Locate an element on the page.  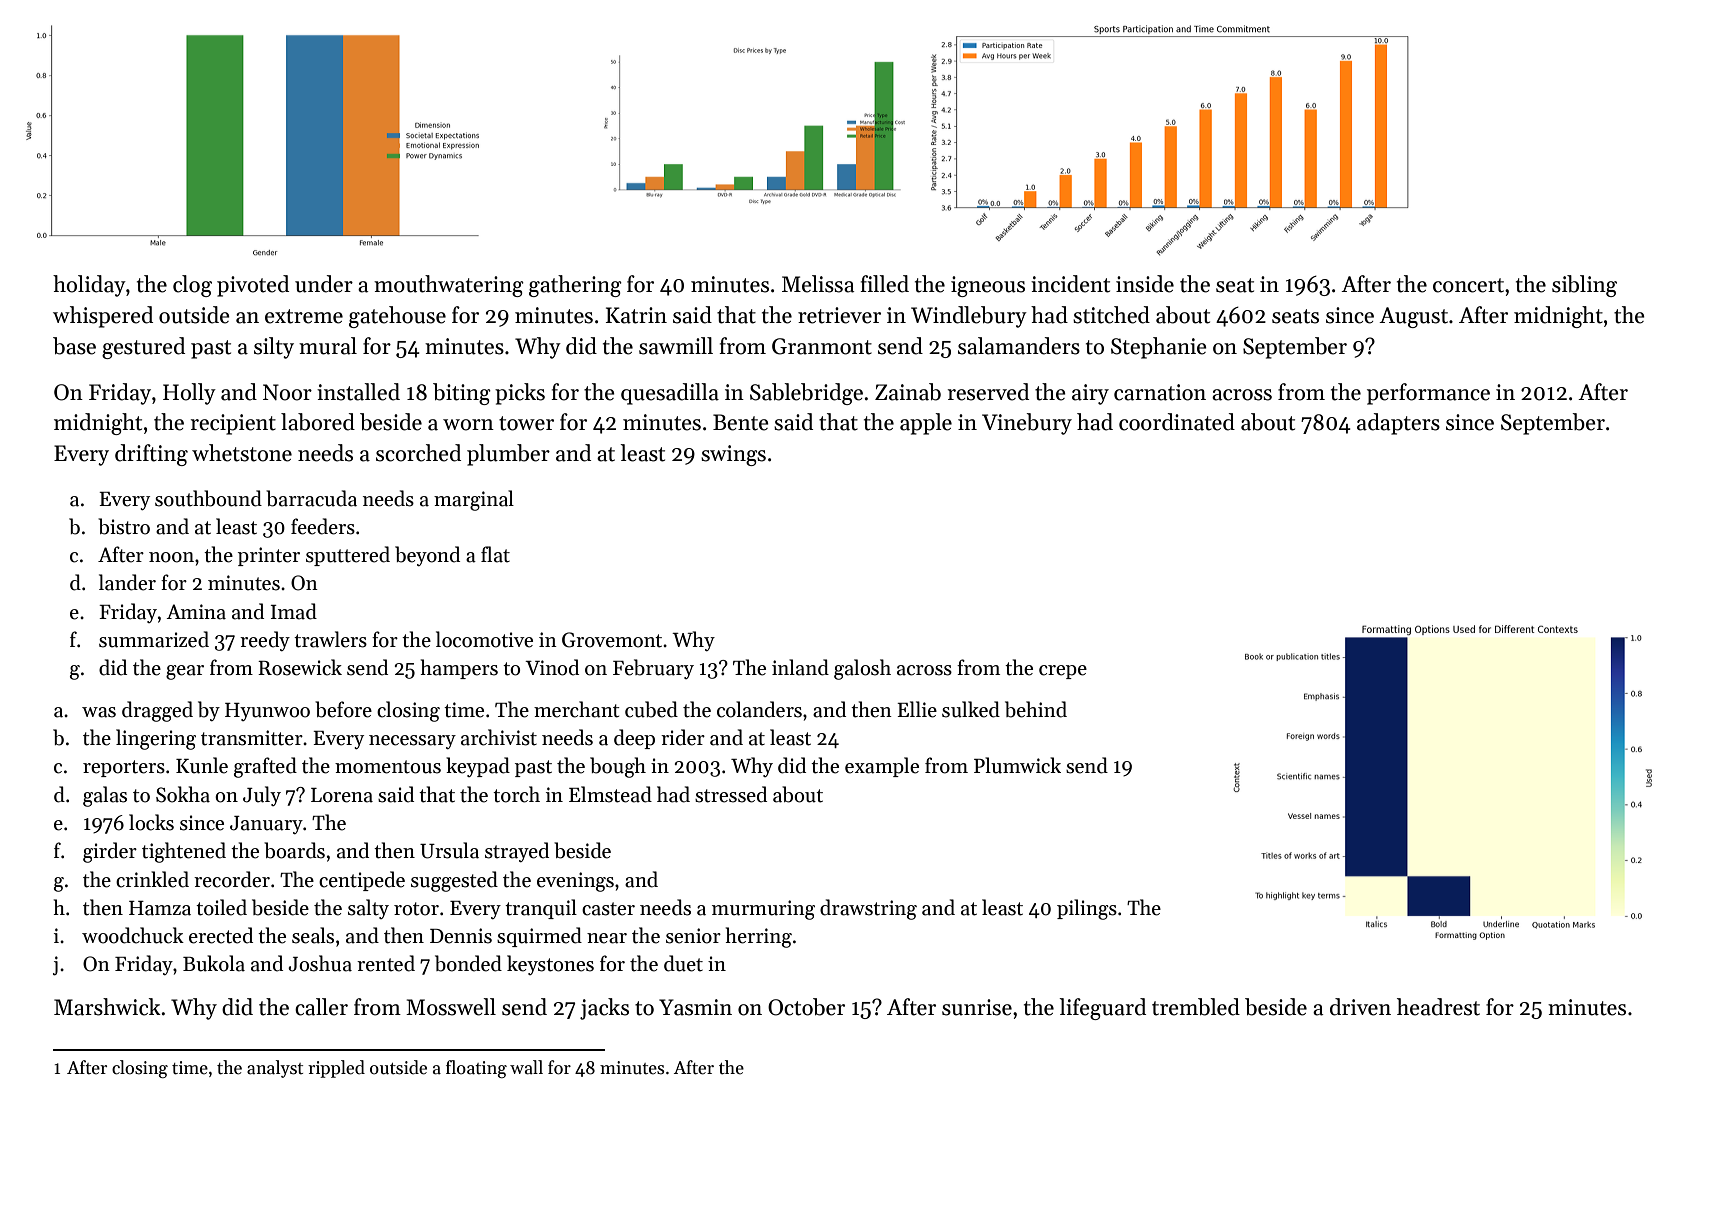
swings is located at coordinates (733, 455).
